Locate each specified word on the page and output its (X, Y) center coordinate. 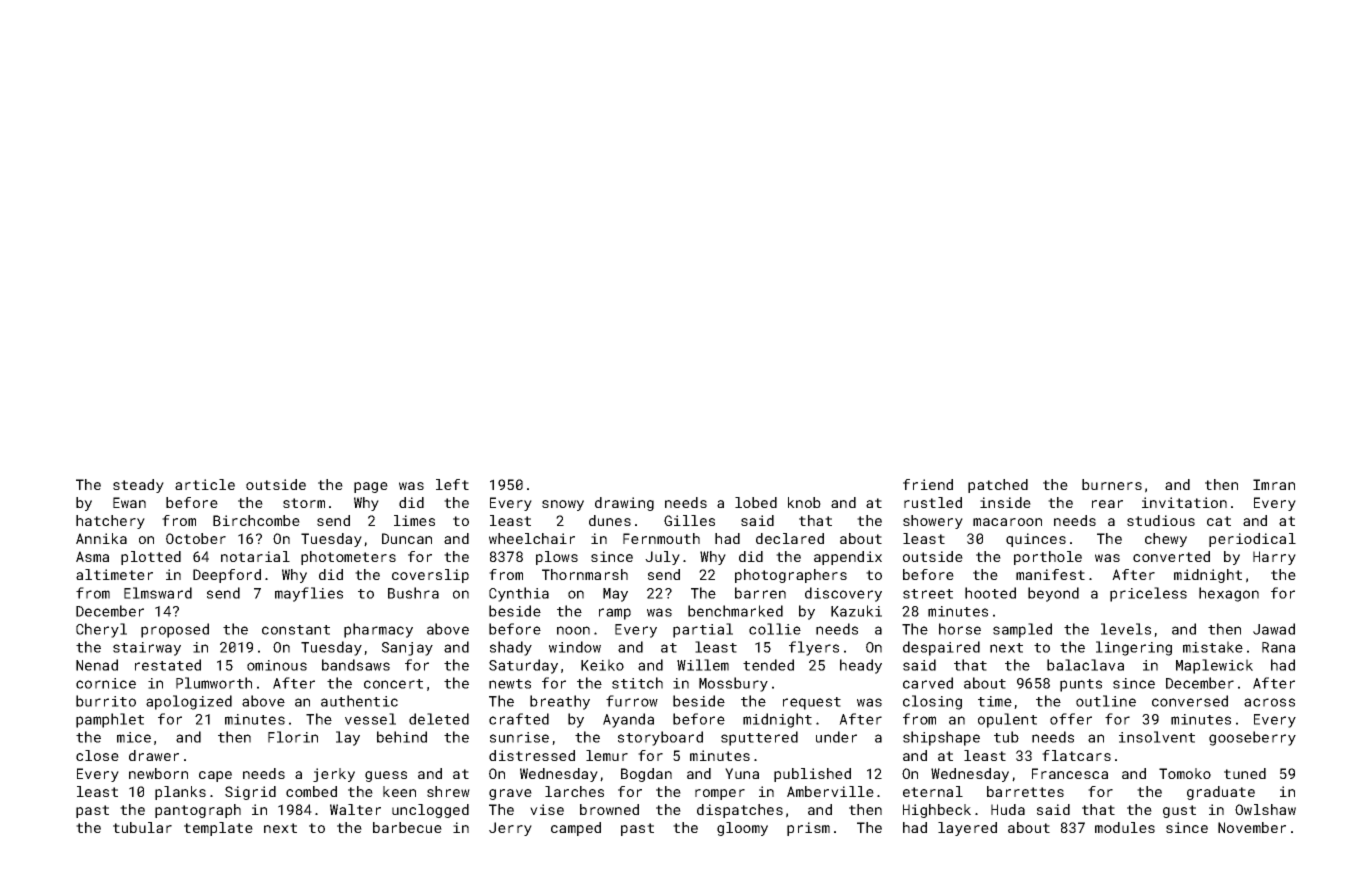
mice (134, 737)
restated (168, 665)
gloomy (742, 829)
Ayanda (628, 720)
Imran (1274, 484)
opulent (1007, 720)
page (371, 487)
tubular (142, 827)
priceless (1148, 594)
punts (1081, 685)
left (452, 484)
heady (861, 666)
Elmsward (158, 593)
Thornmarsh (585, 574)
